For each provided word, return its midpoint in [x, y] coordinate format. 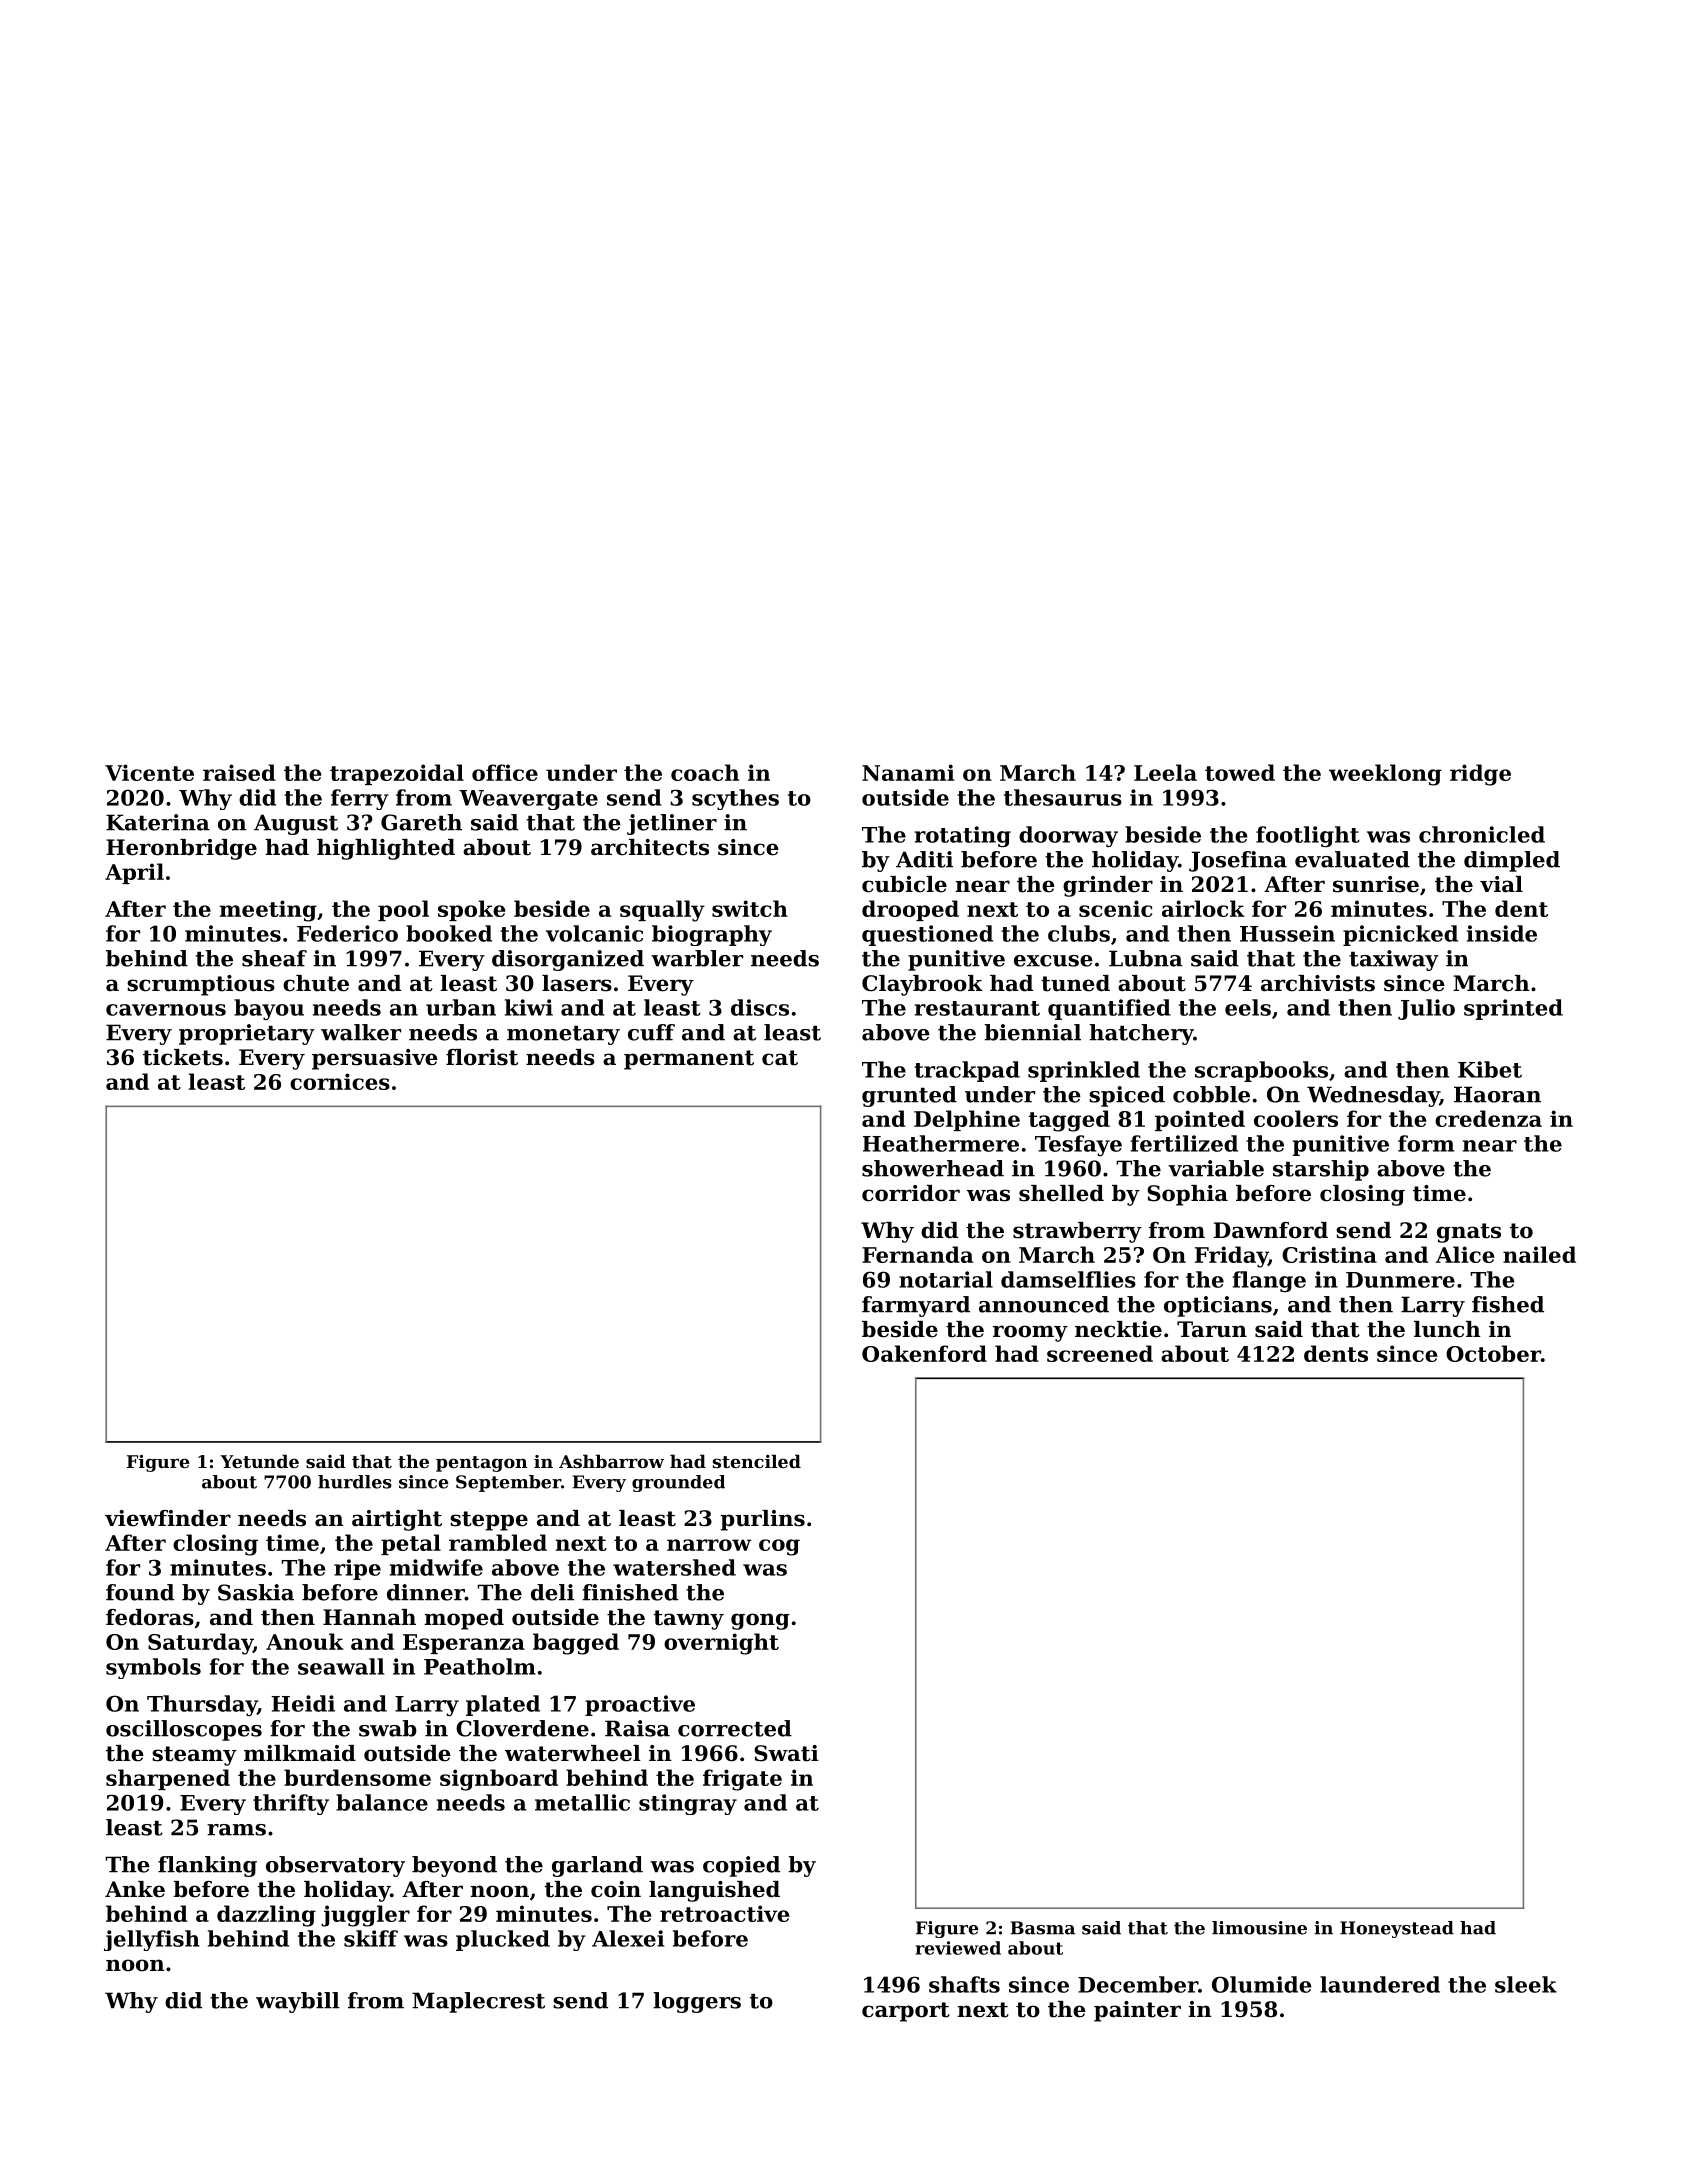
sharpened [168, 1779]
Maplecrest [478, 2002]
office [505, 772]
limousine [1259, 1928]
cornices [340, 1081]
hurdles [355, 1482]
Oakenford [924, 1353]
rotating [962, 836]
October [1493, 1353]
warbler [697, 958]
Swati [786, 1753]
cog [779, 1547]
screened [1100, 1353]
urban [461, 1007]
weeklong [1385, 775]
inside [1502, 933]
